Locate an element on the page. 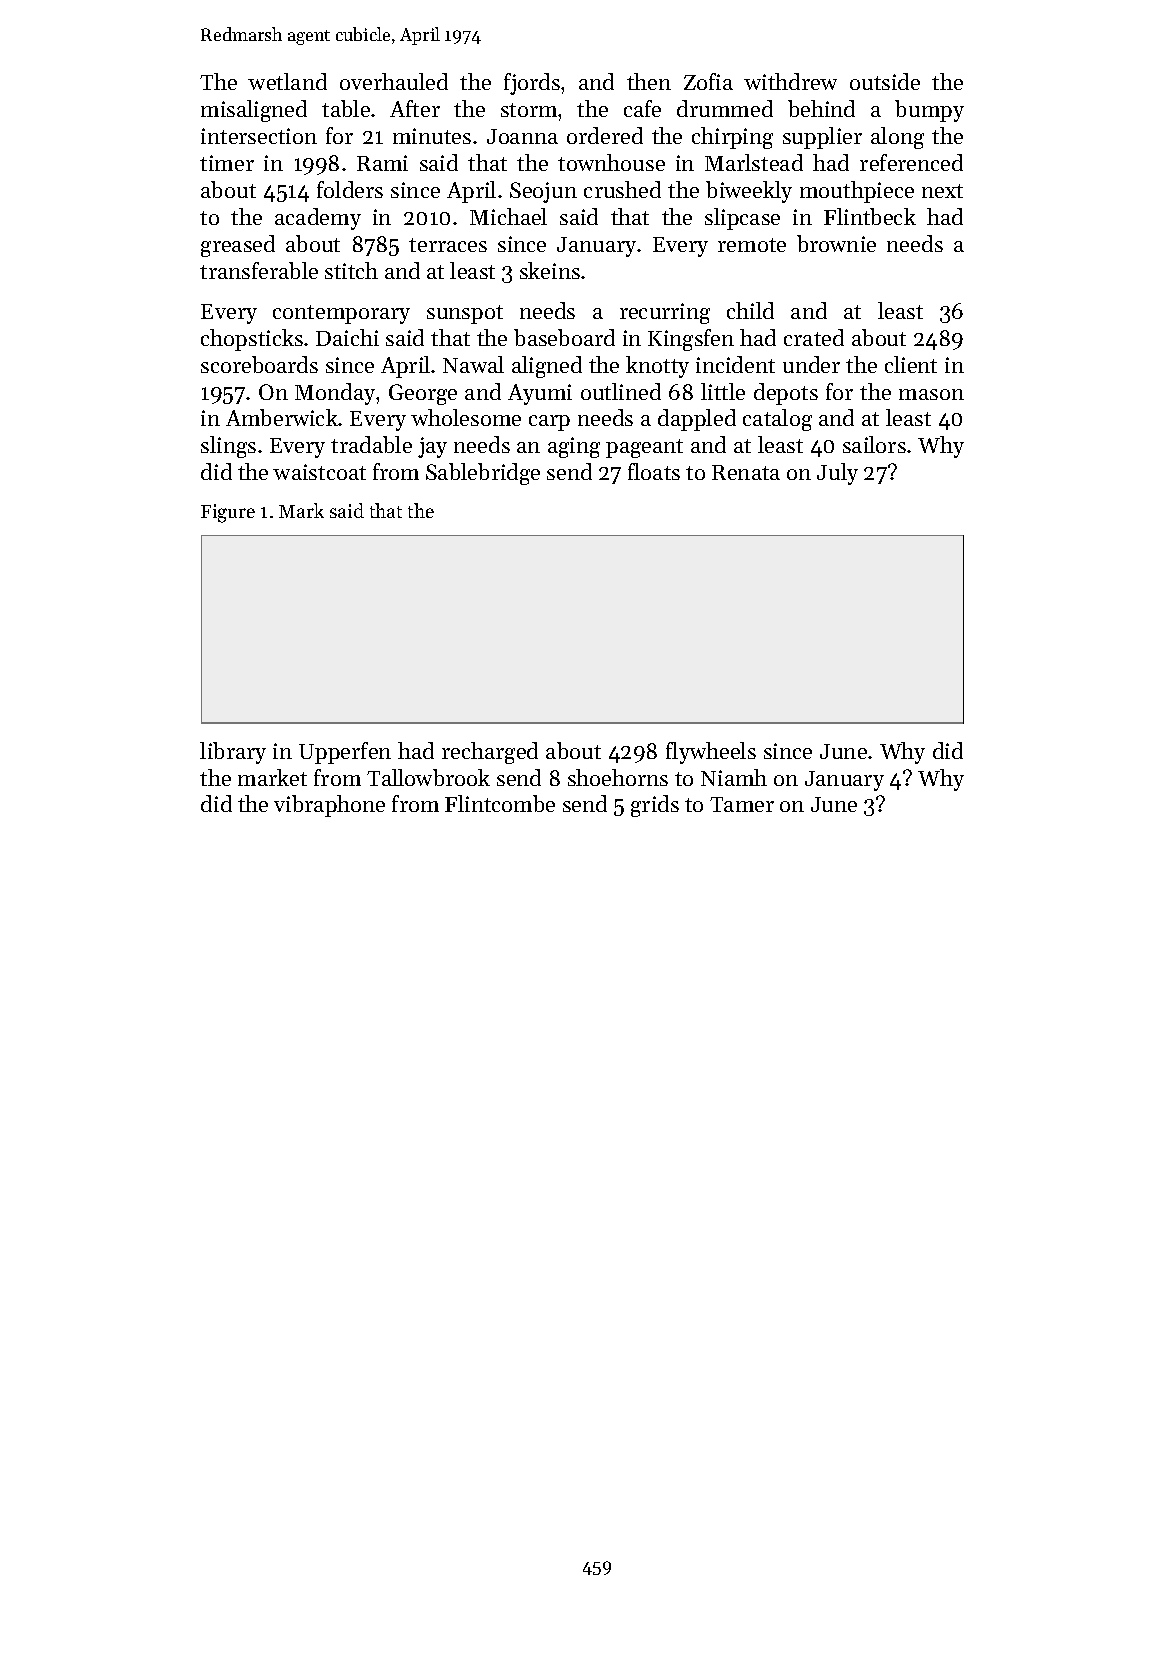 The width and height of the image is (1165, 1654). Upperfen is located at coordinates (345, 753).
